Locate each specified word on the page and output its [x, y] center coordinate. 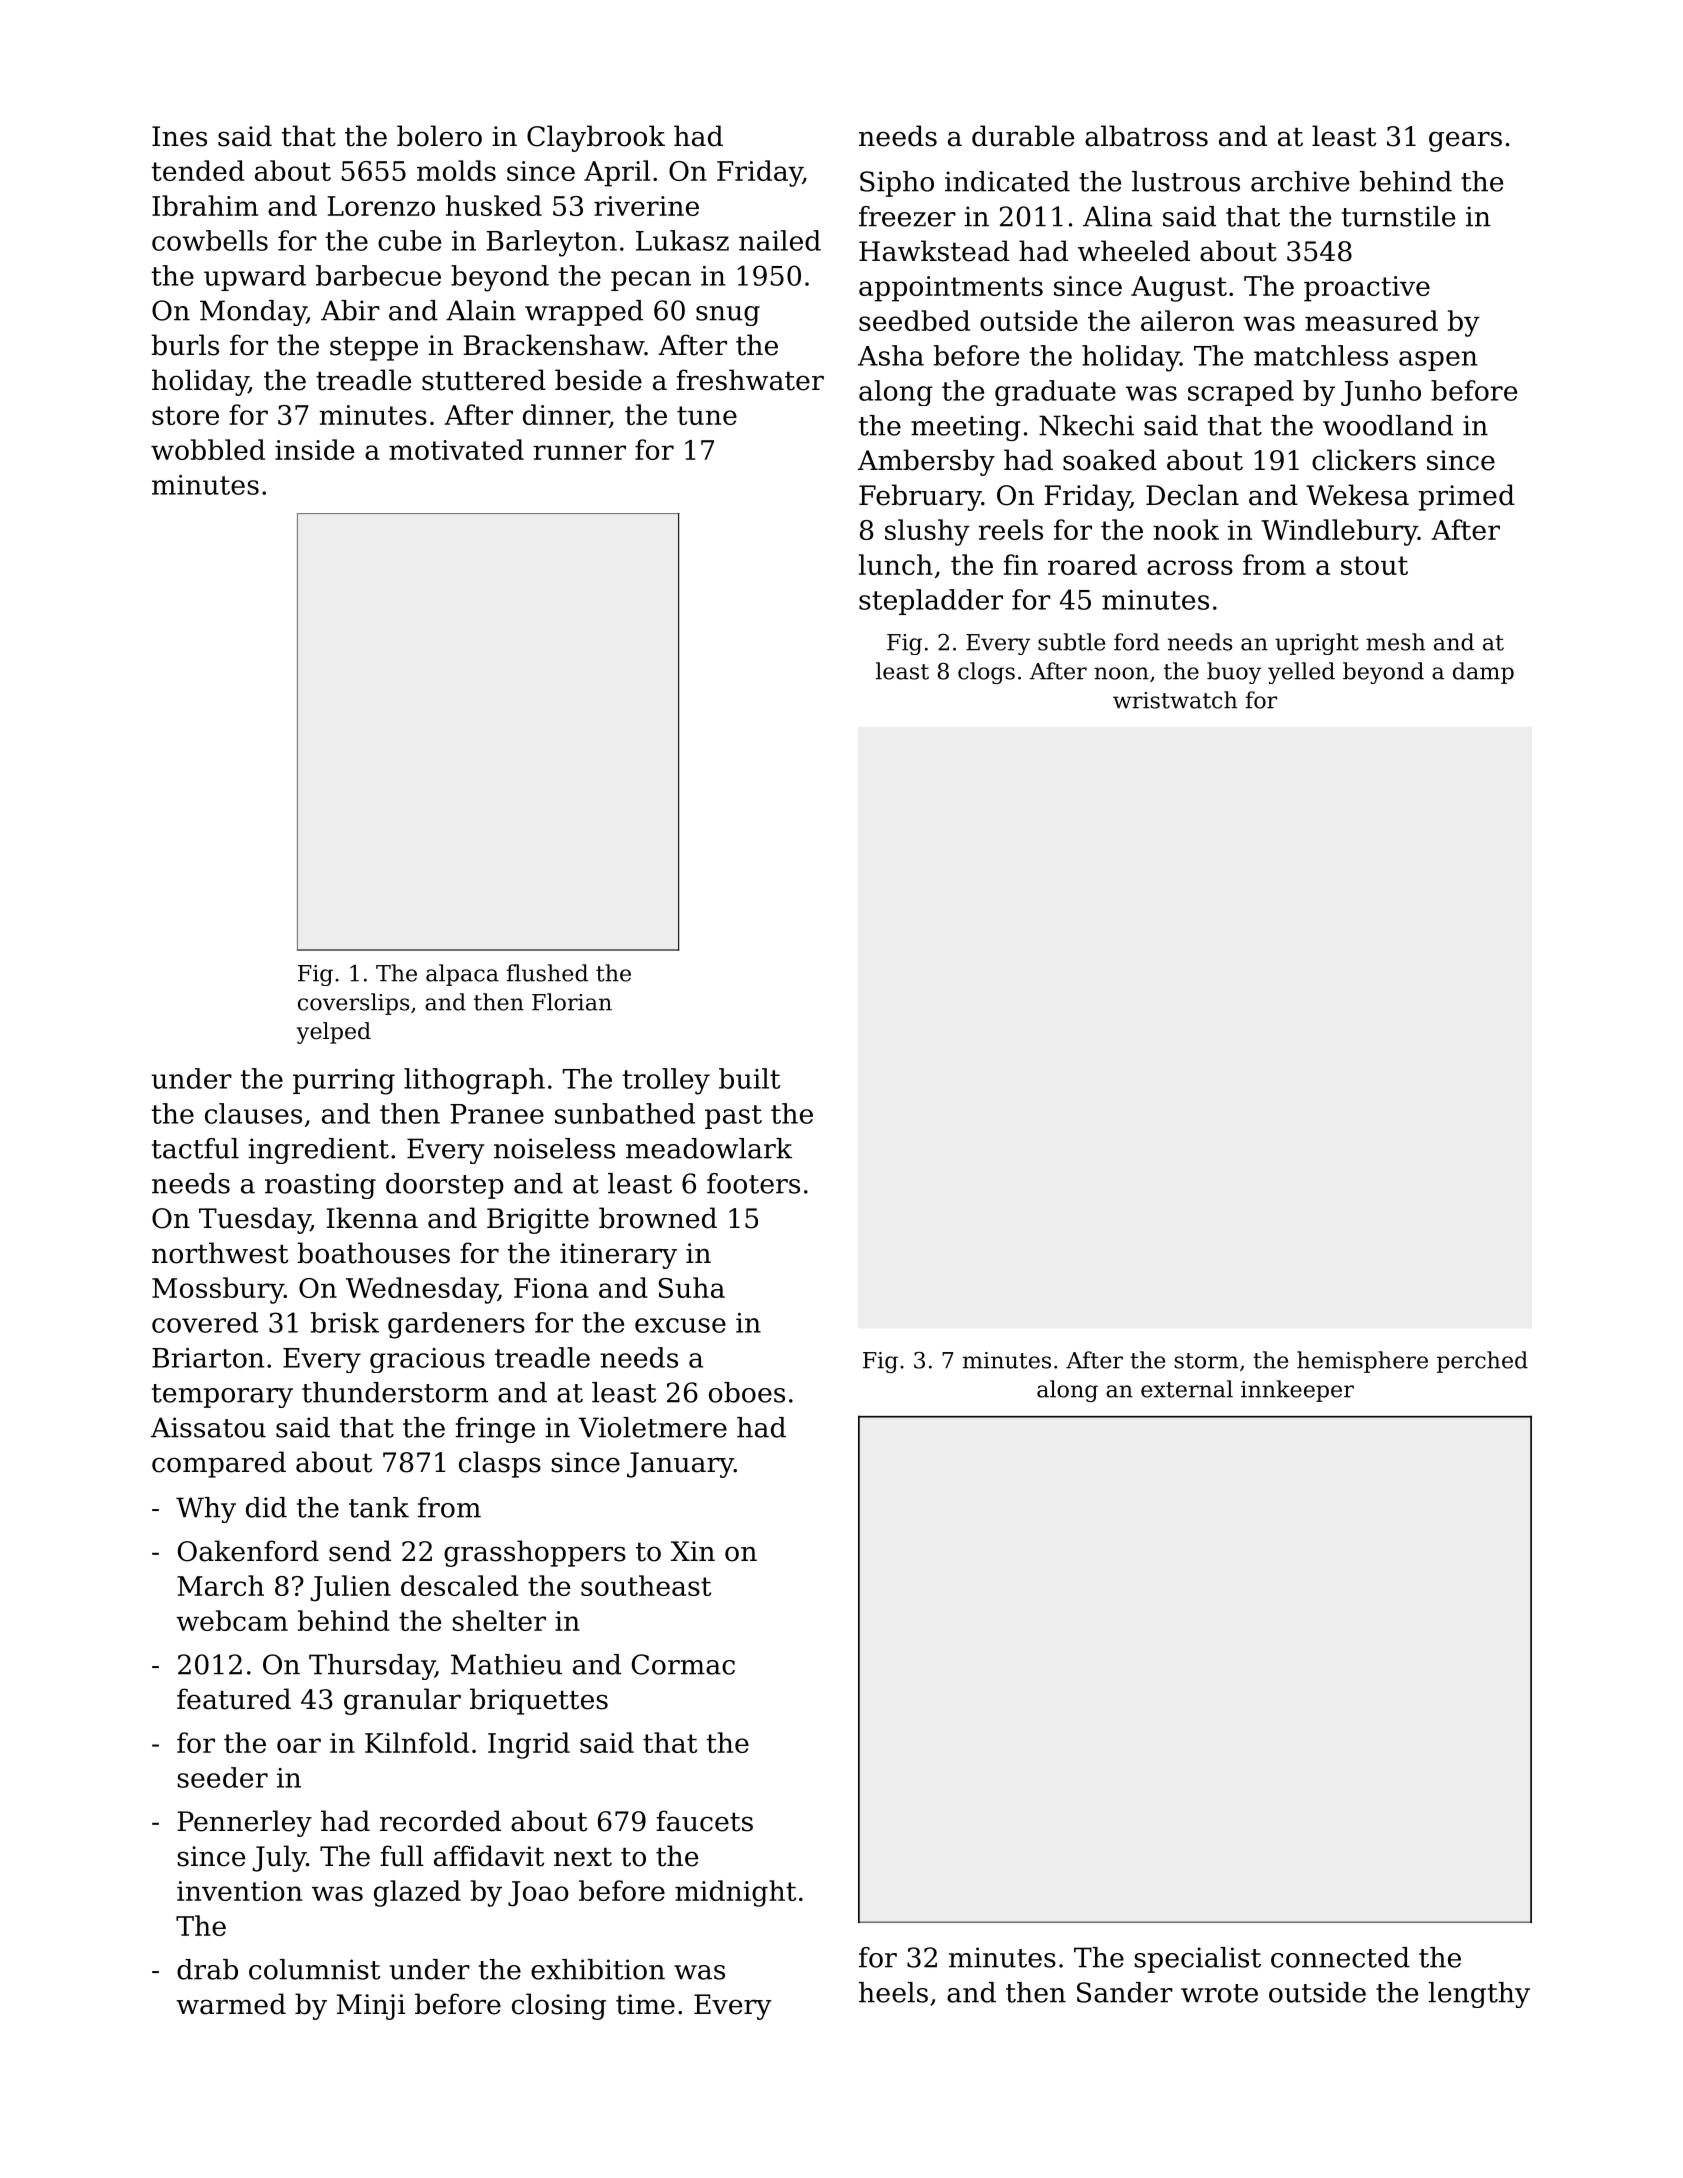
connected [1340, 1957]
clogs [986, 673]
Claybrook [596, 138]
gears [1465, 141]
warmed [231, 2004]
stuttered [484, 380]
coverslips [353, 1004]
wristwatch [1175, 700]
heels [893, 1992]
